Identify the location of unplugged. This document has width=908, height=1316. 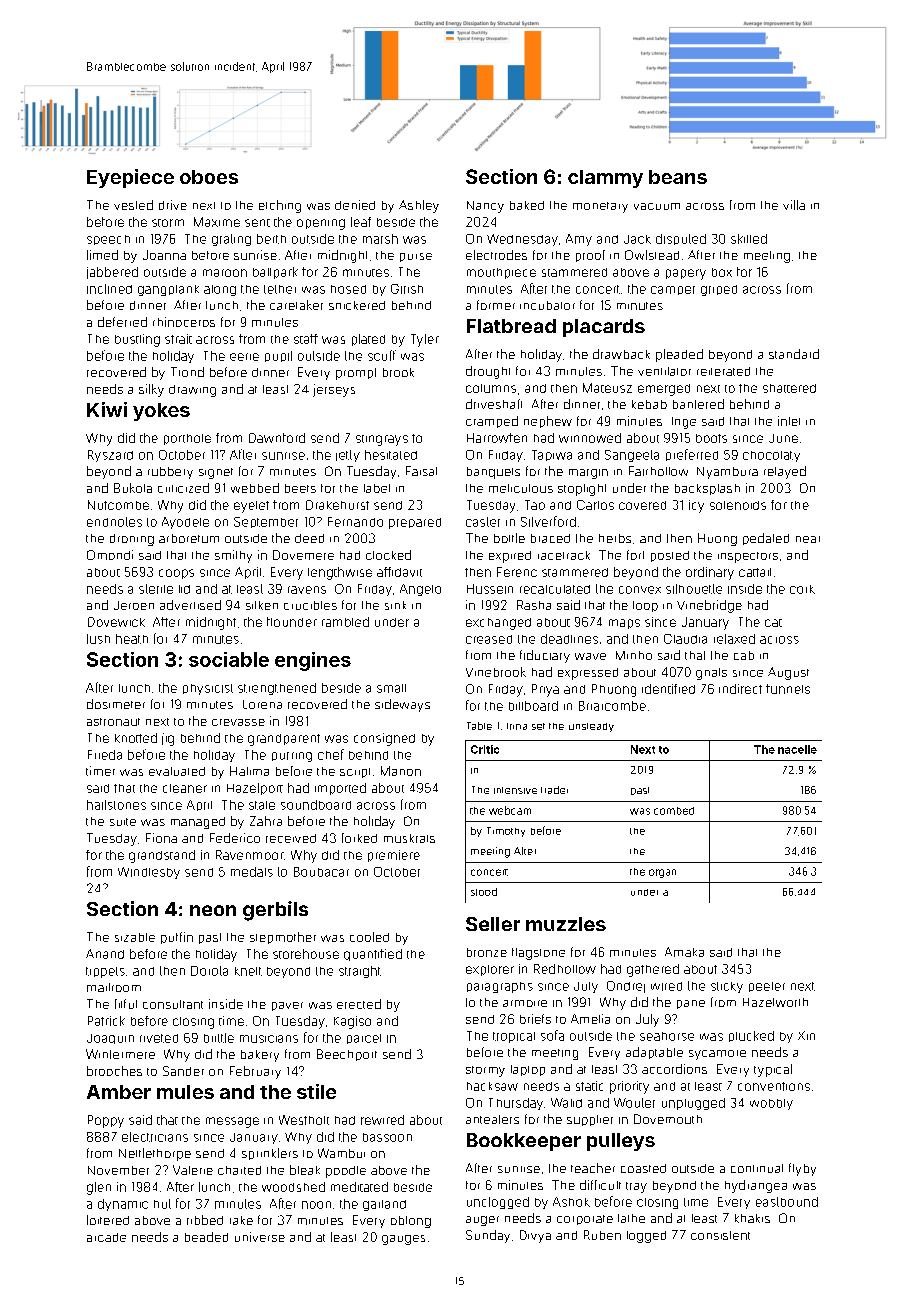
(693, 1104).
